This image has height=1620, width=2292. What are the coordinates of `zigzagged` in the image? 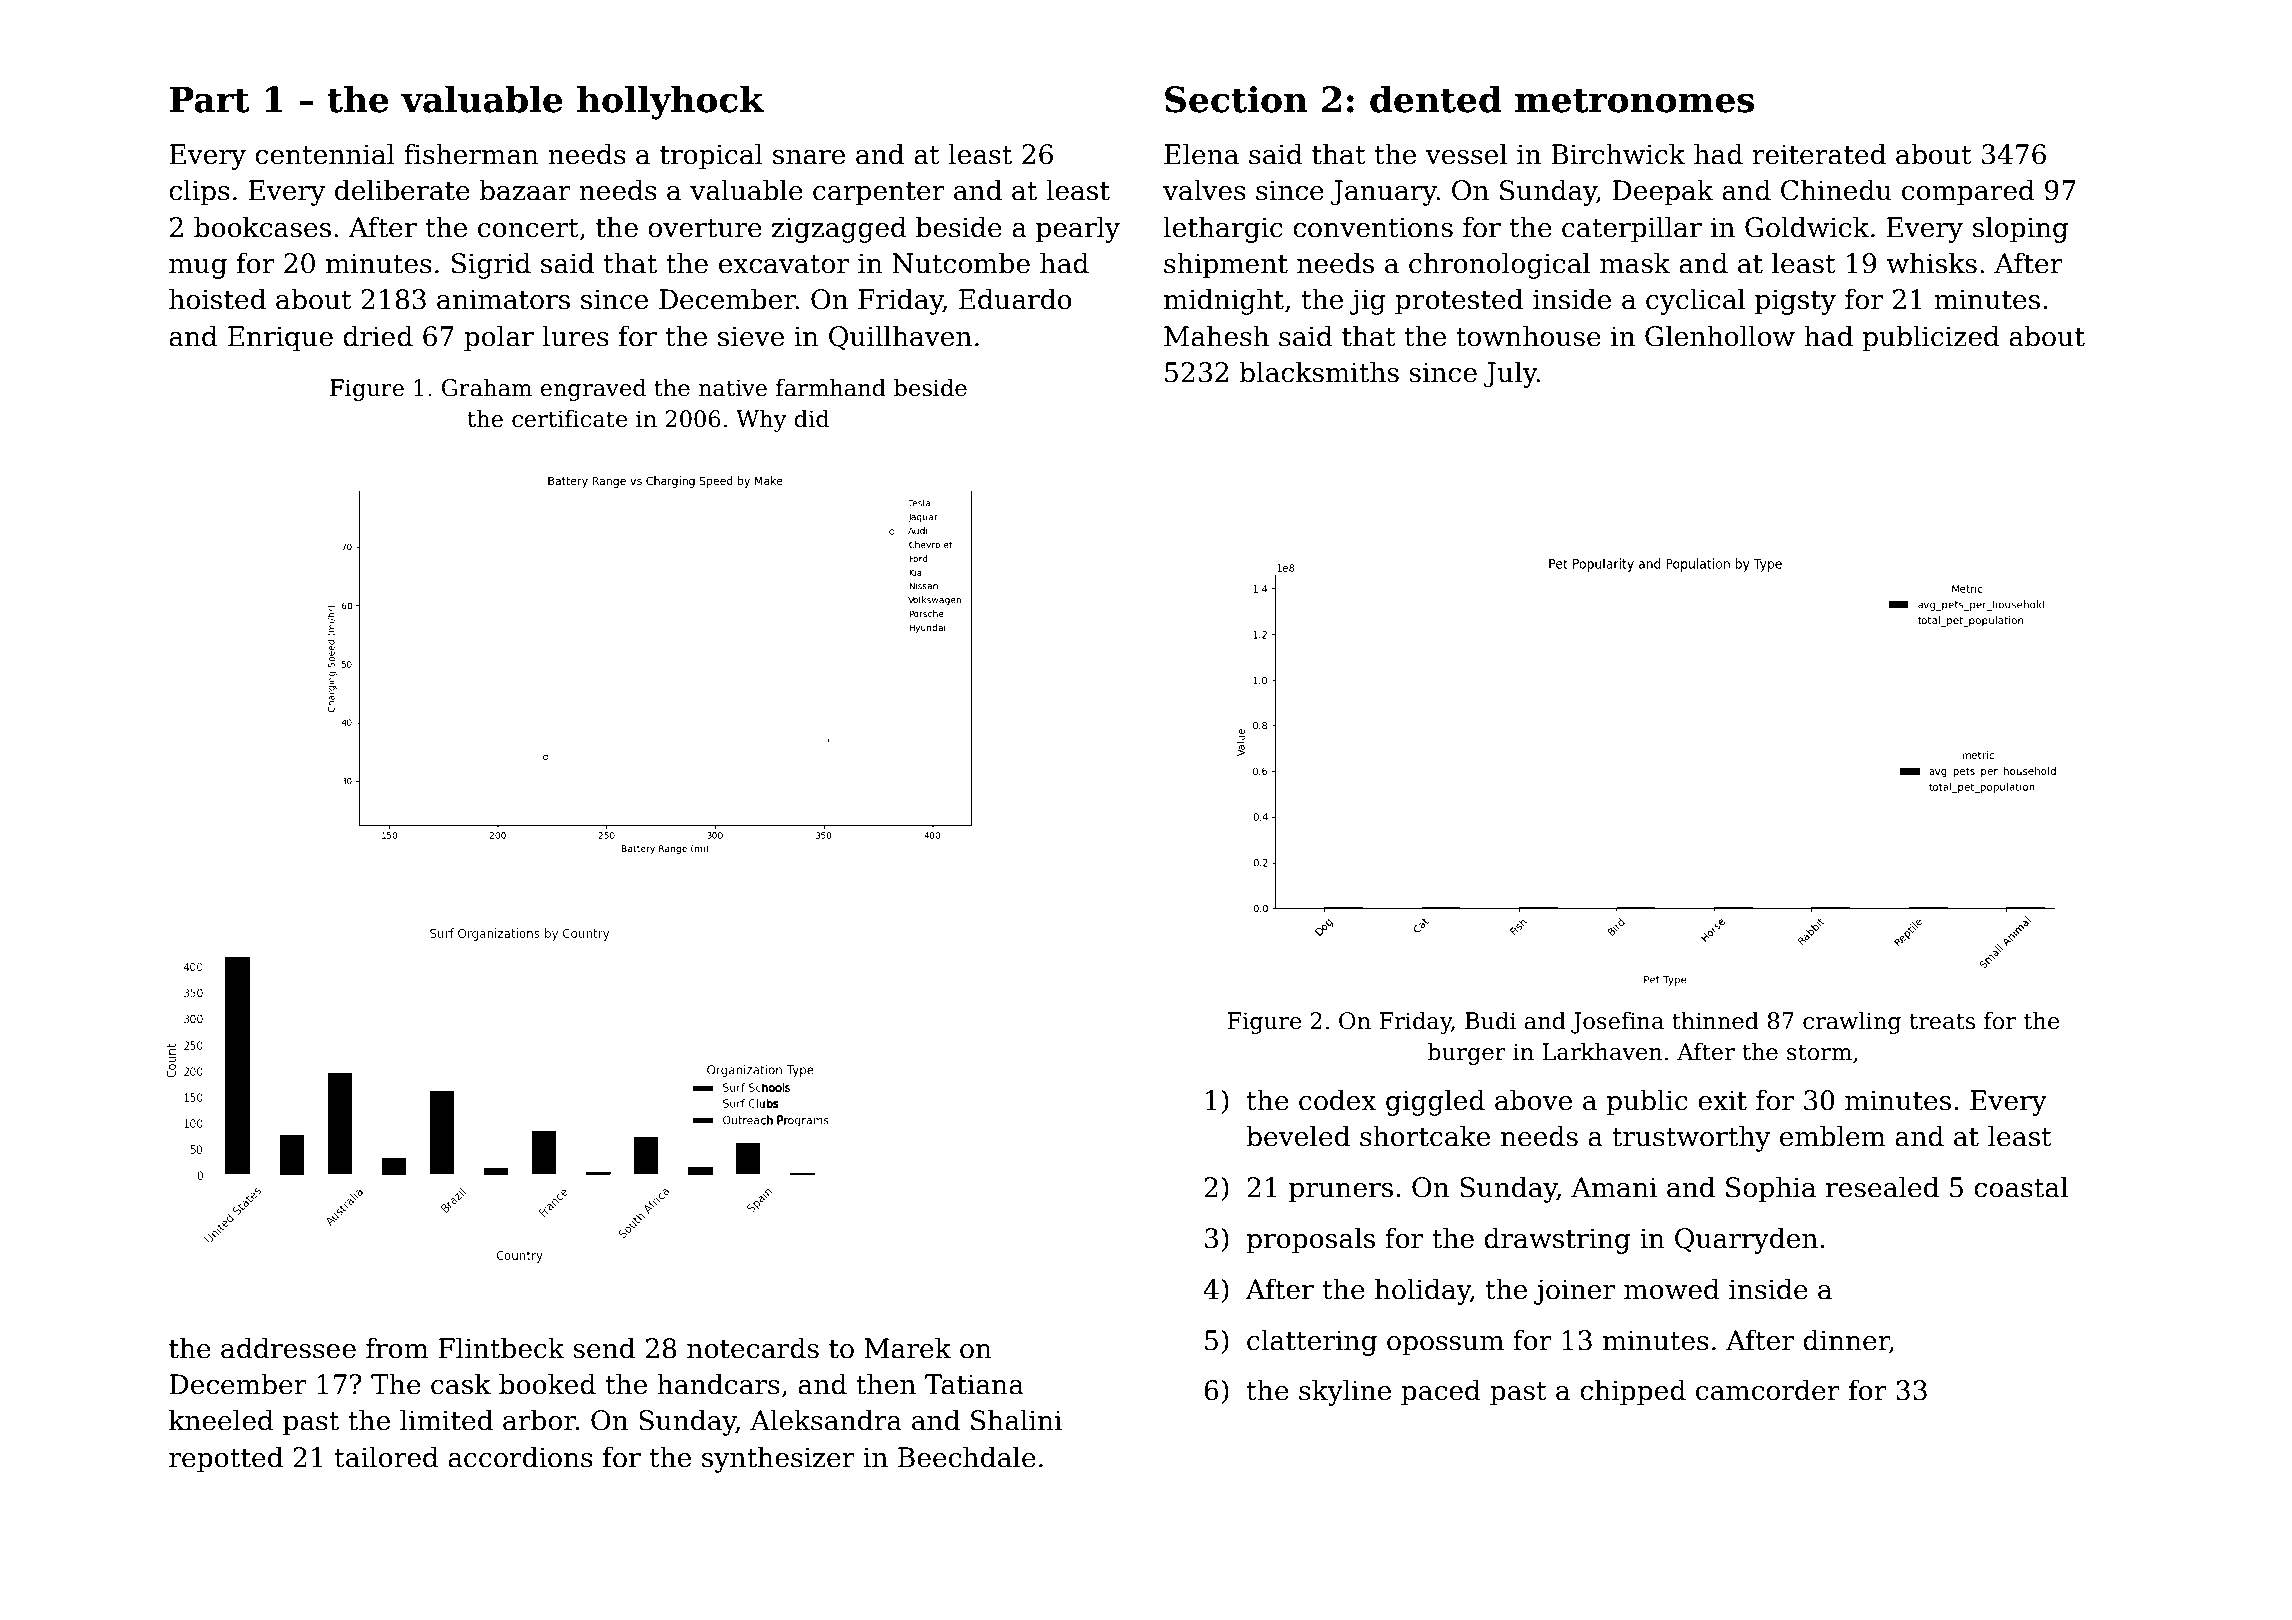 It's located at (839, 229).
